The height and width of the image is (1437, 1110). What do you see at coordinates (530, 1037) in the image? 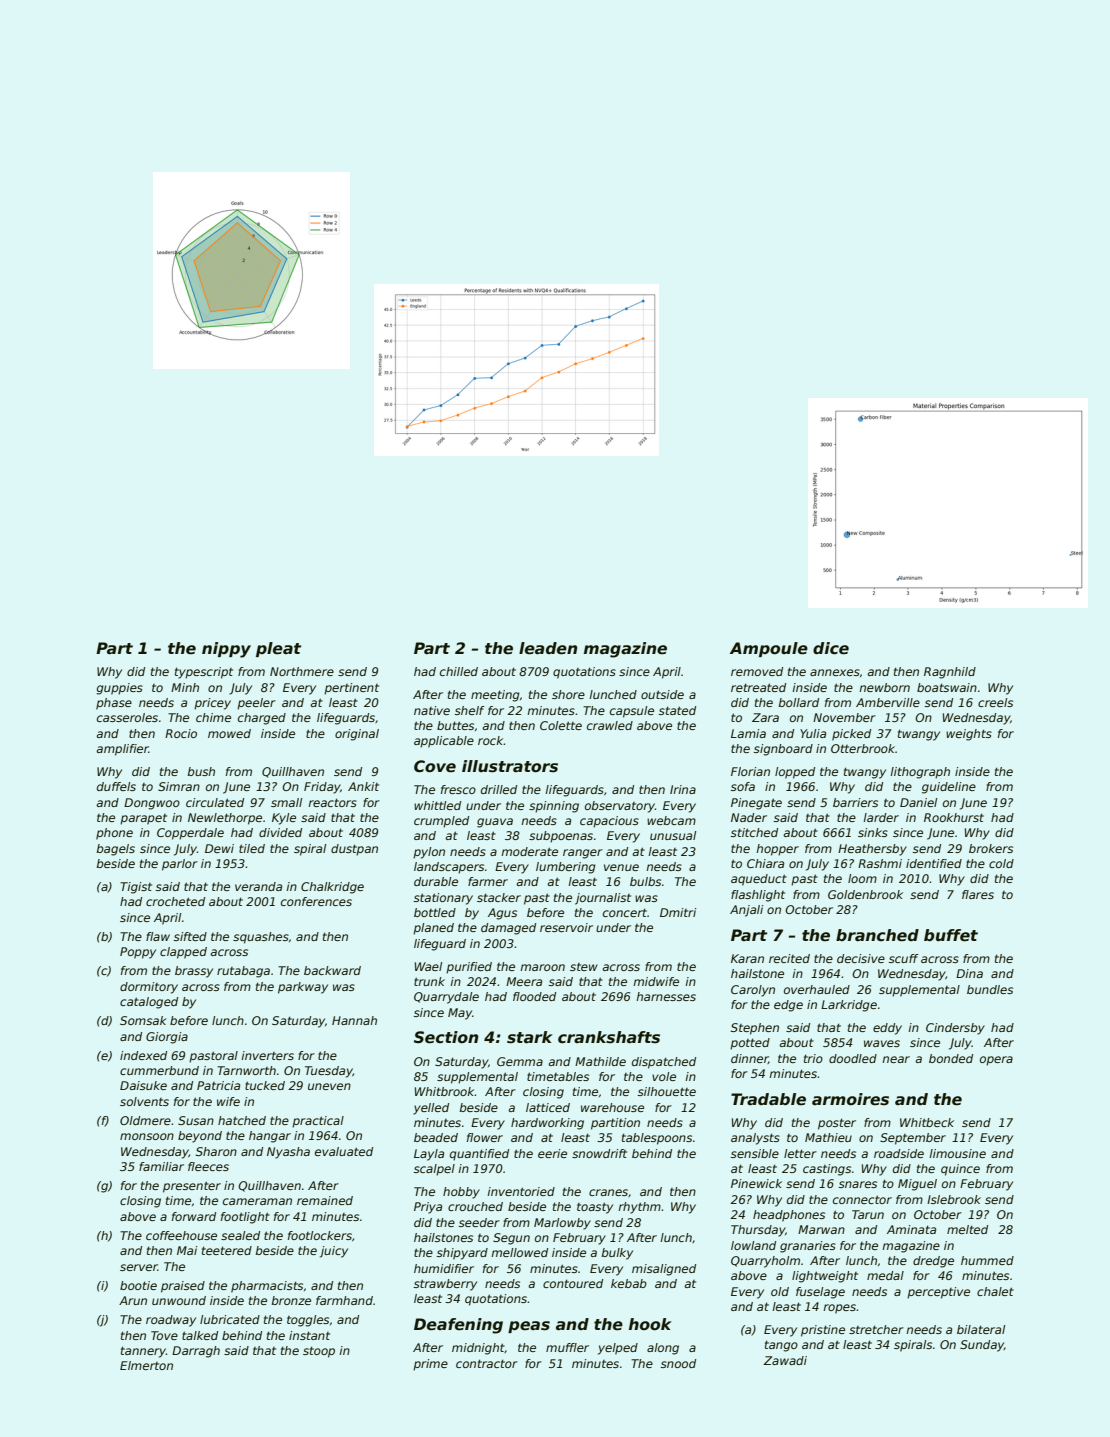
I see `stark` at bounding box center [530, 1037].
